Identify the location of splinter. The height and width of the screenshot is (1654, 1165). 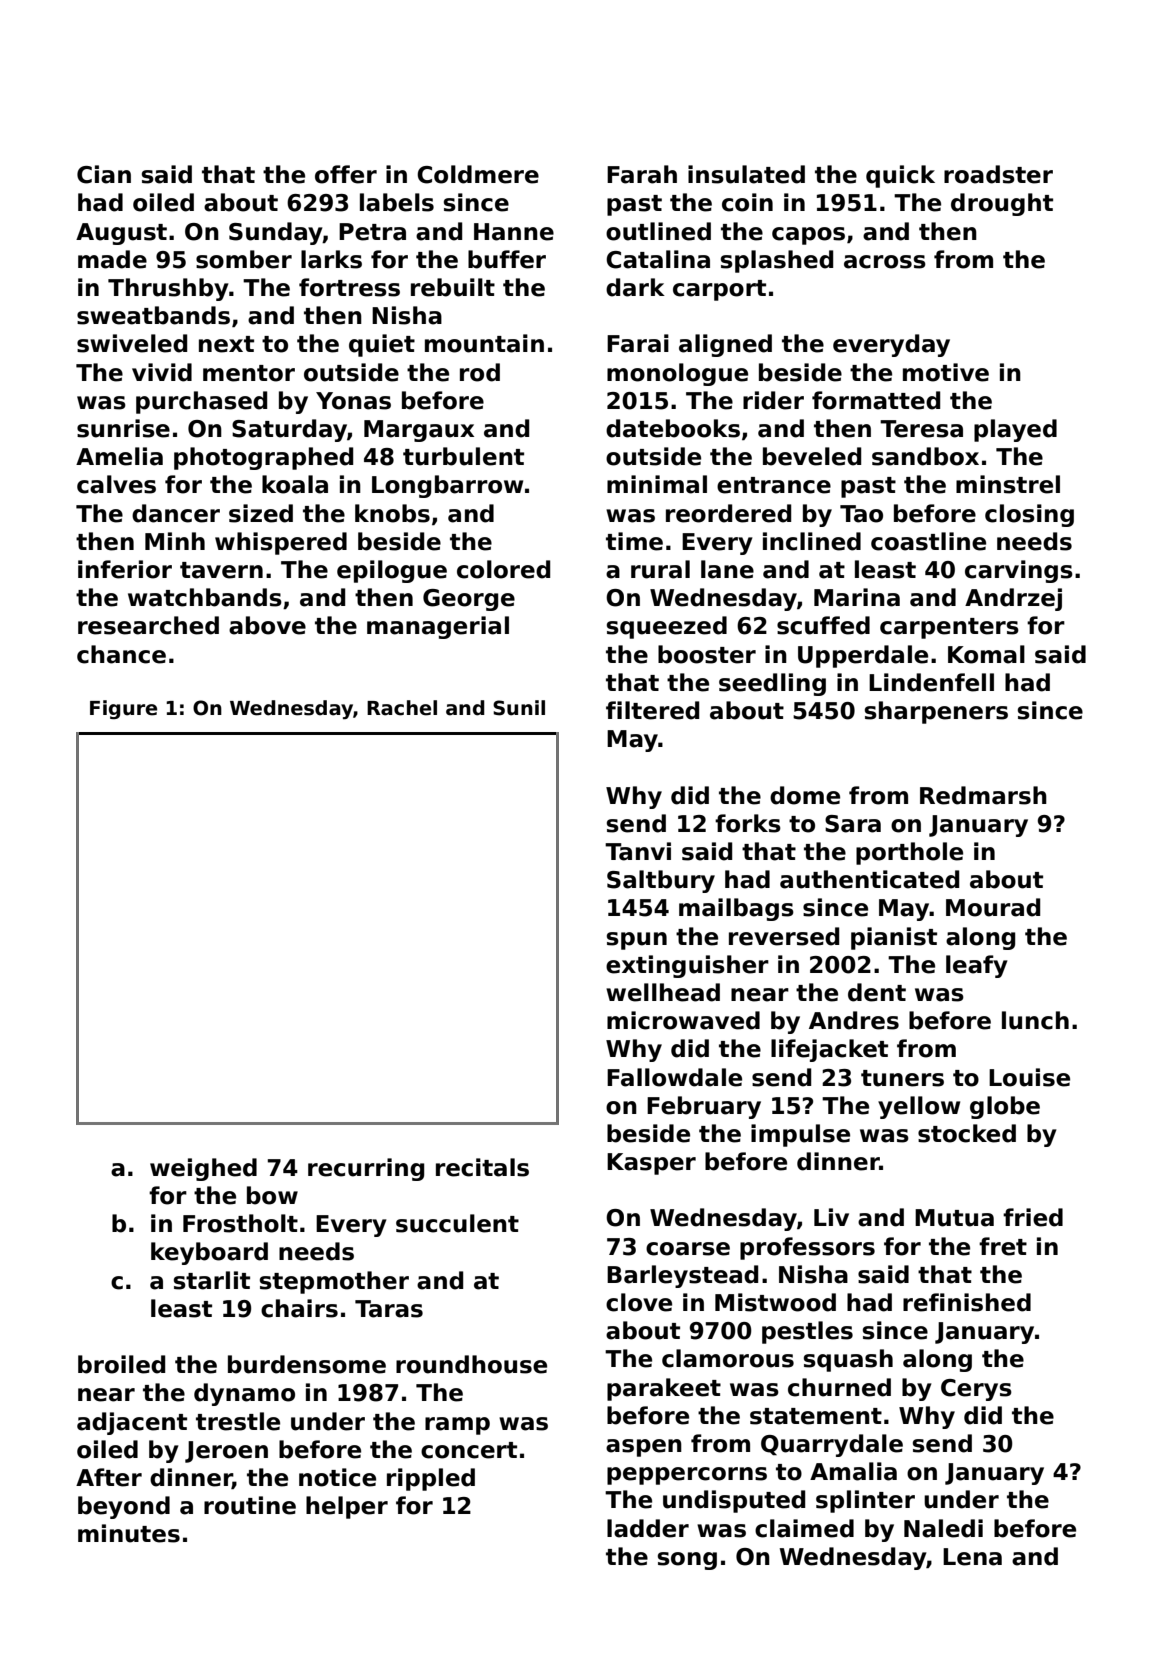
(865, 1501).
